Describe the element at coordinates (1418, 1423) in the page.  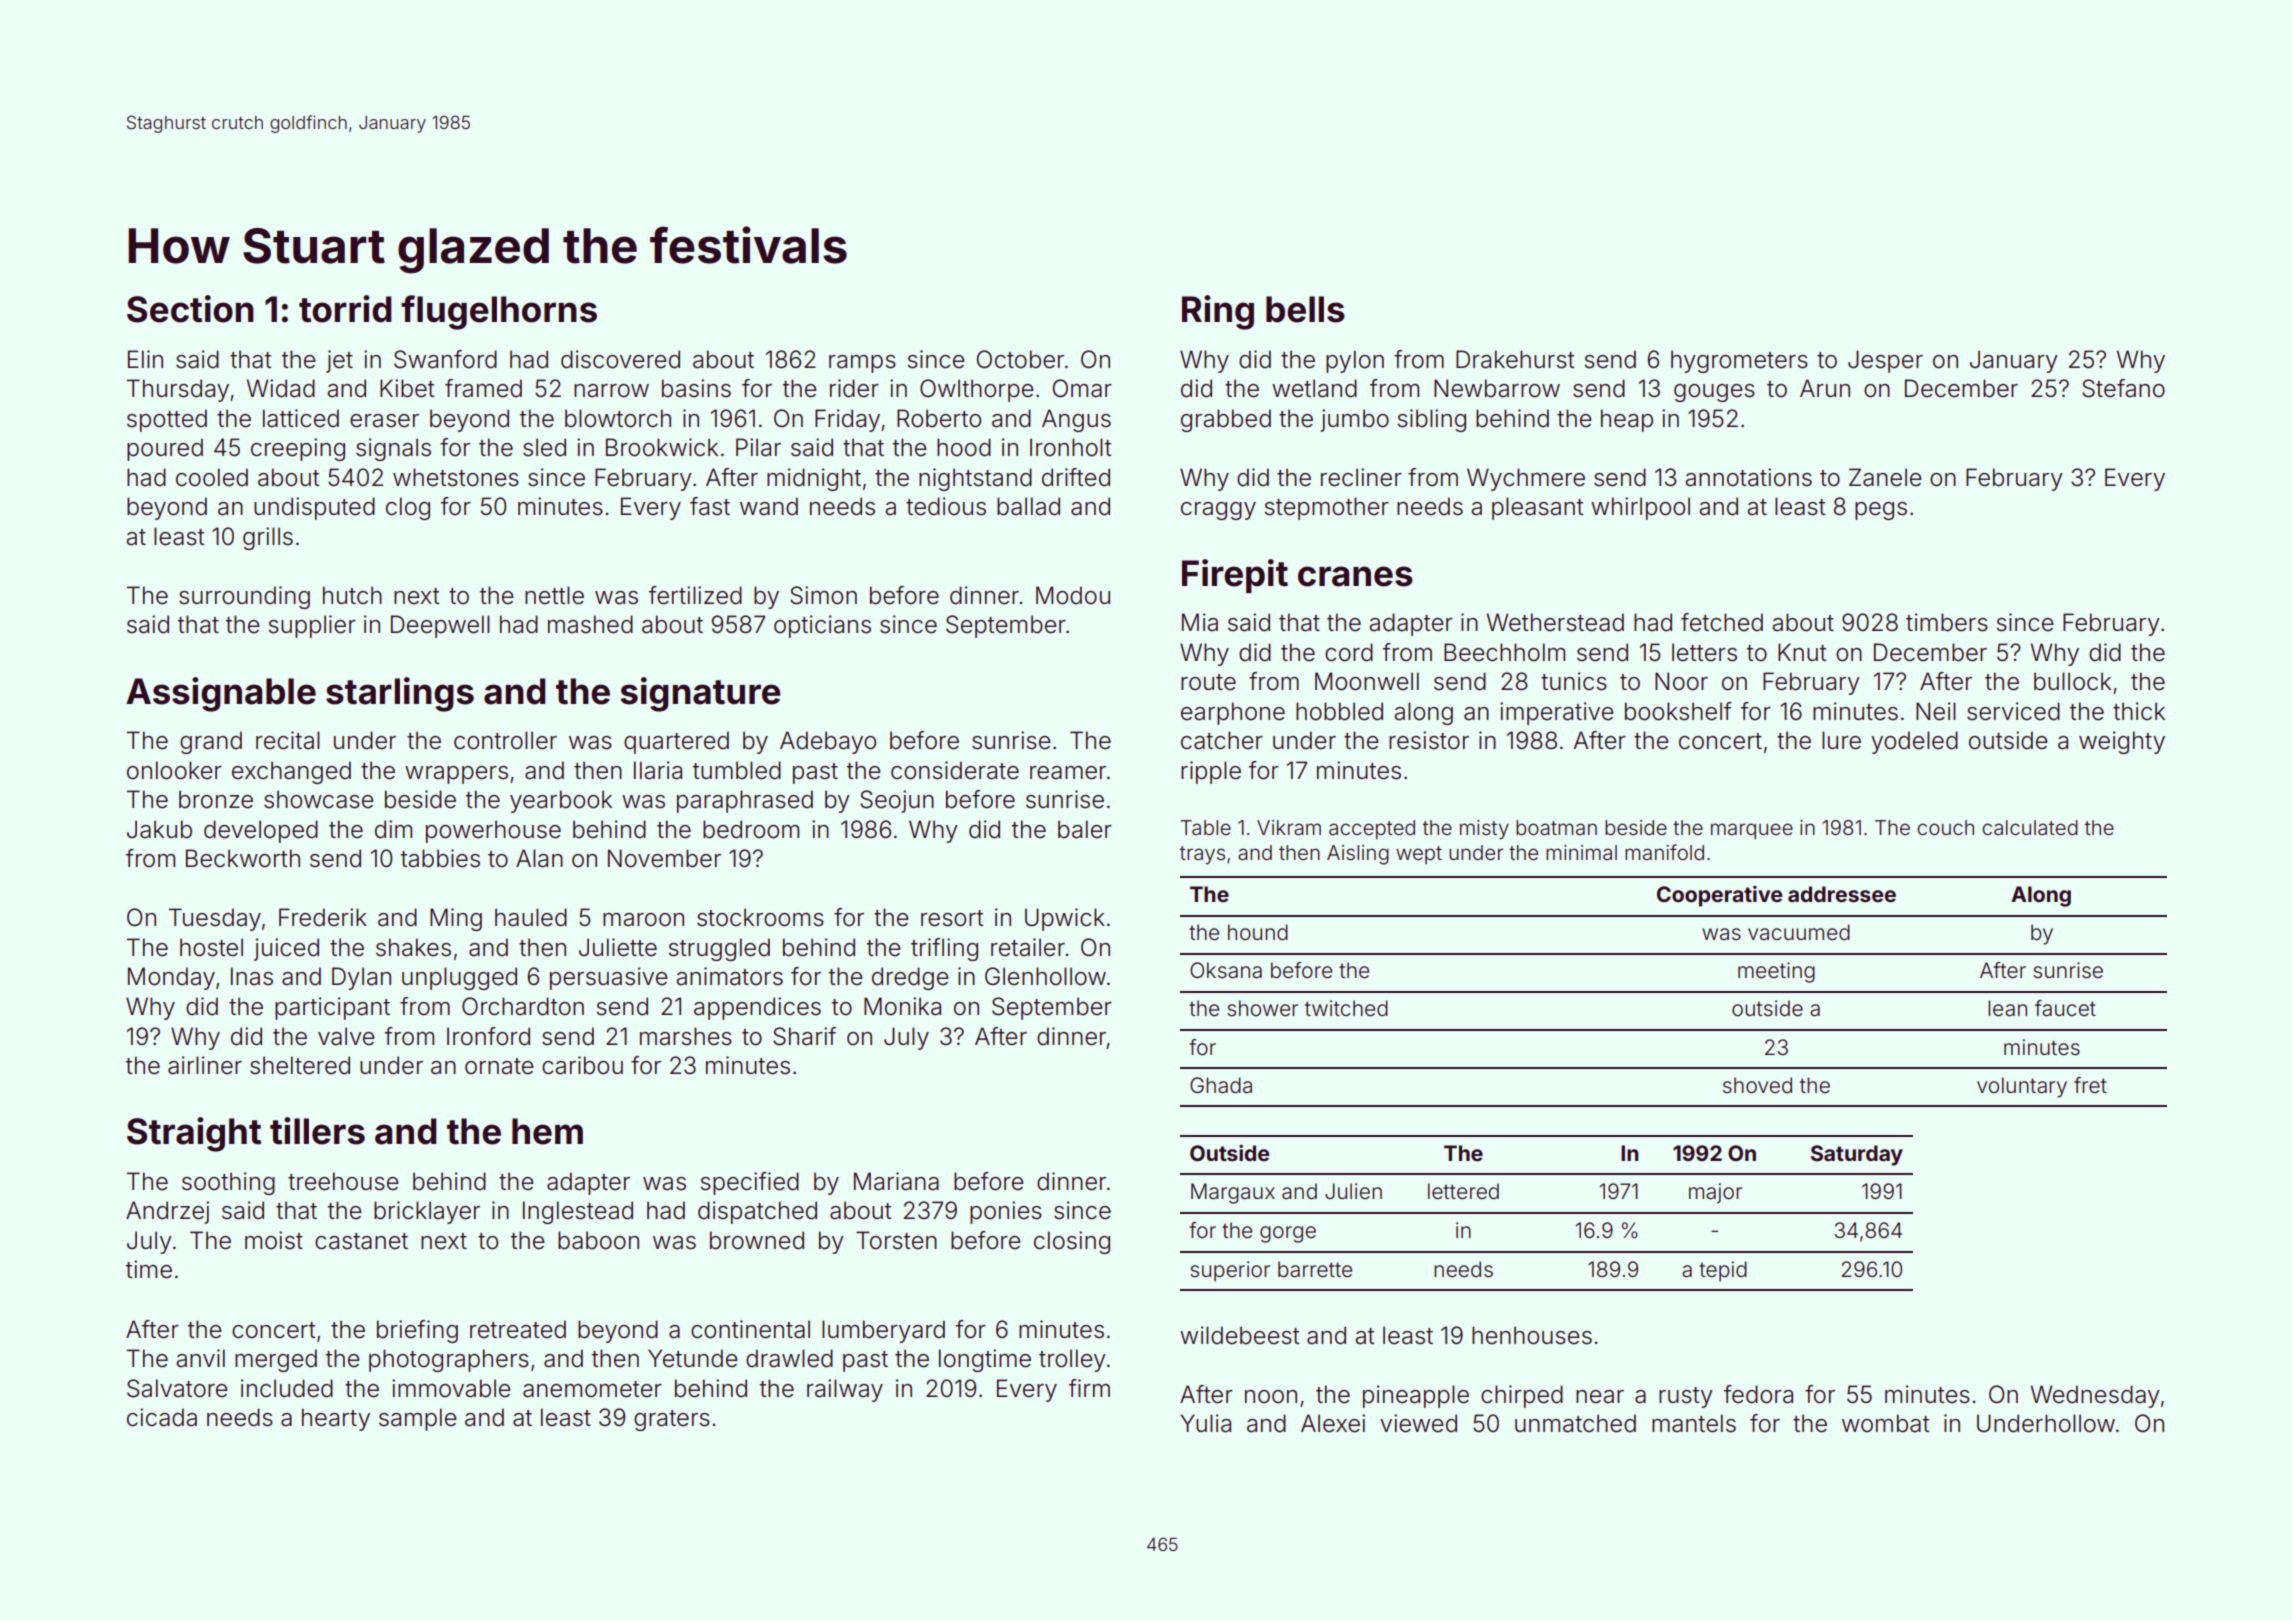
I see `viewed` at that location.
